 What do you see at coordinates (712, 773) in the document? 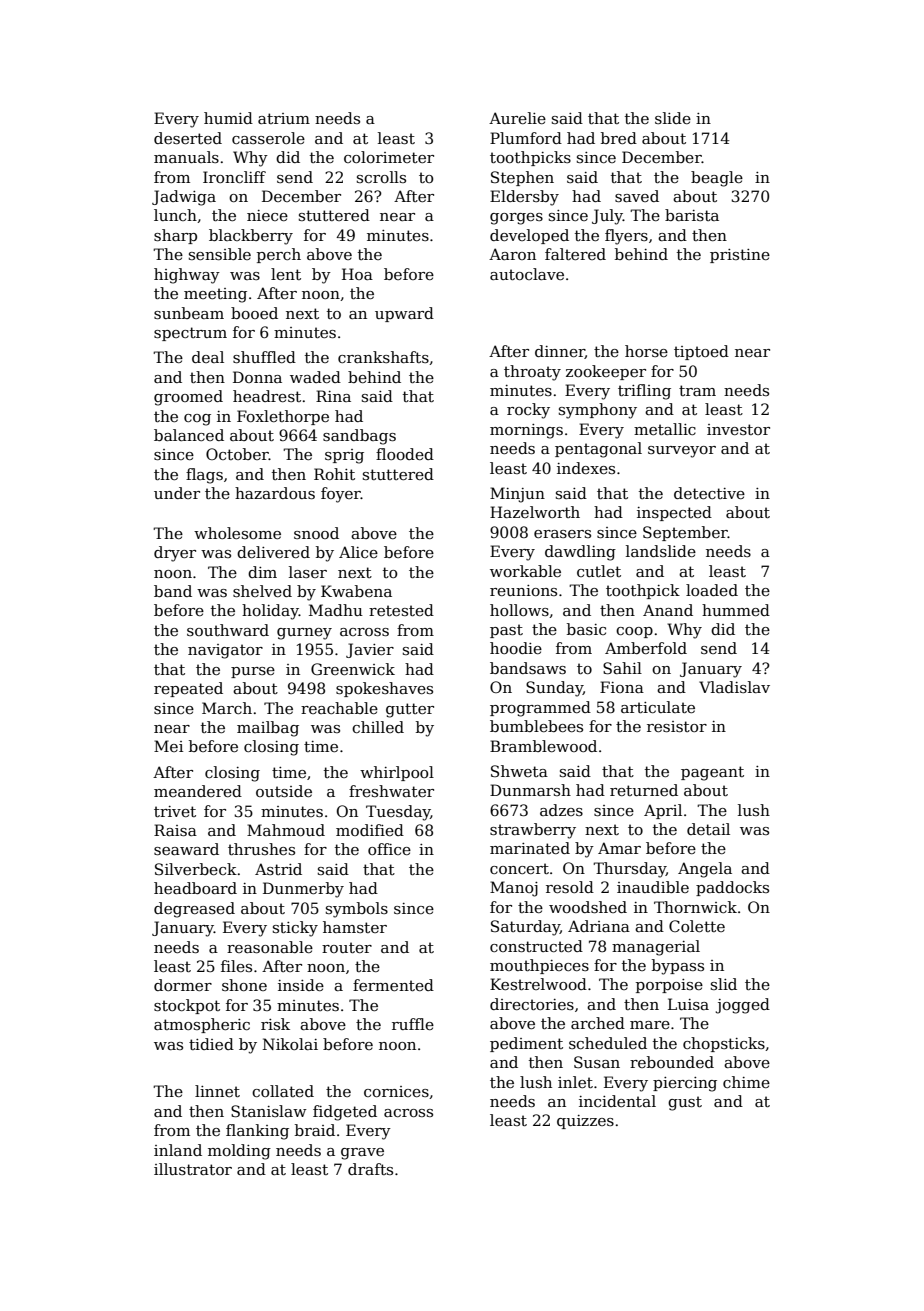
I see `pageant` at bounding box center [712, 773].
